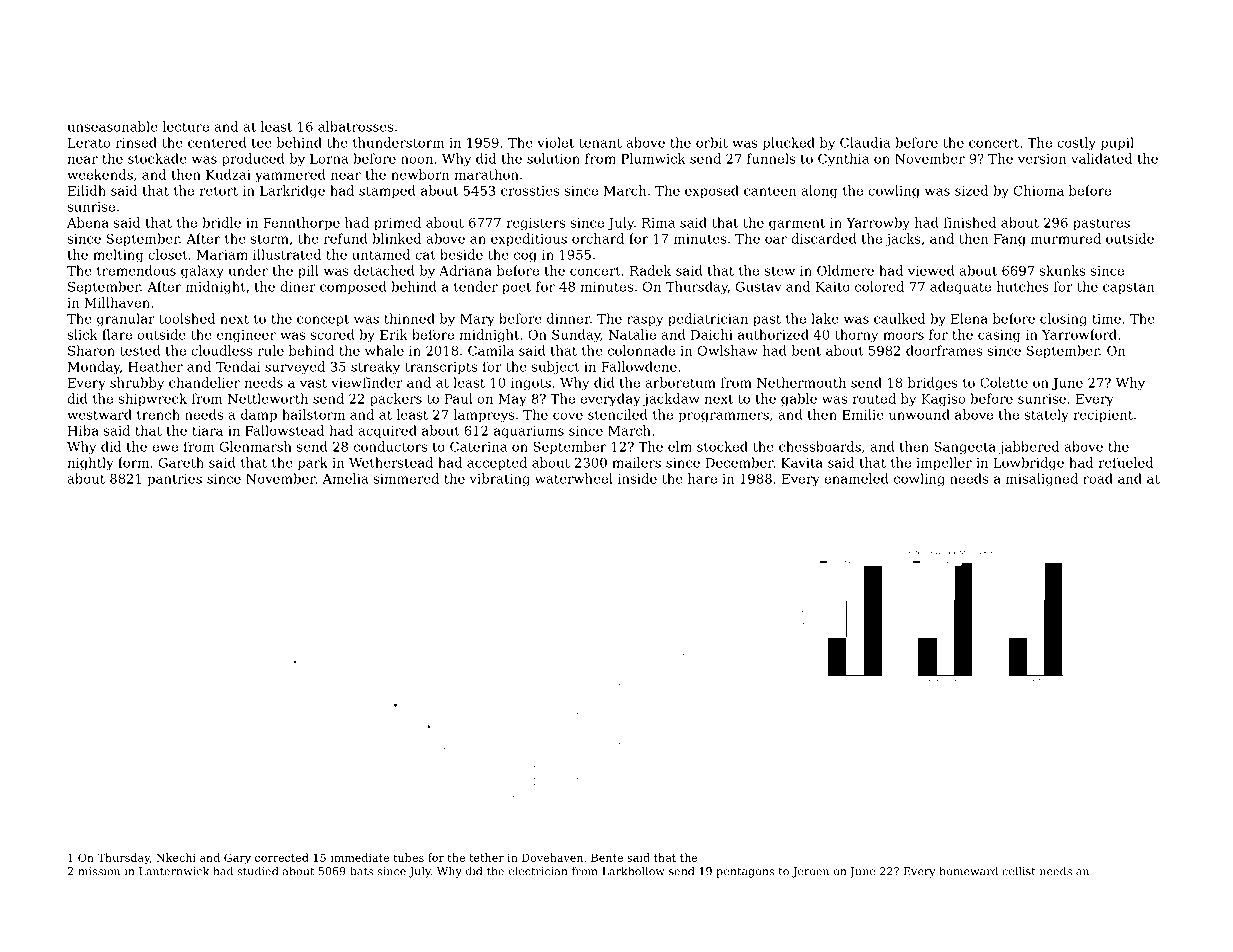  Describe the element at coordinates (552, 857) in the image. I see `Dovehaven` at that location.
